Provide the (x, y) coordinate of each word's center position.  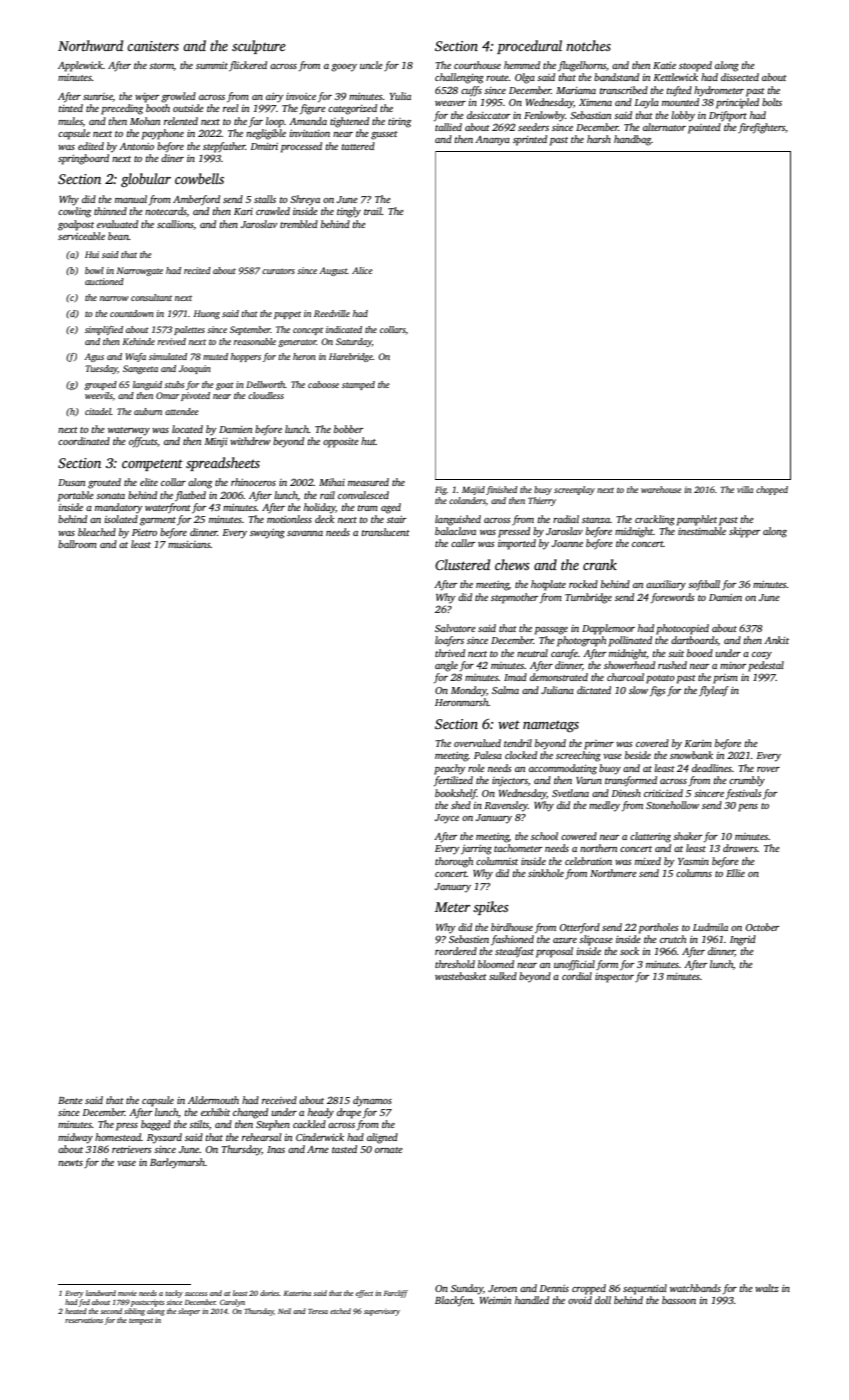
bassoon (679, 1300)
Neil (284, 1311)
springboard (83, 159)
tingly (349, 212)
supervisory (382, 1313)
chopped (772, 490)
